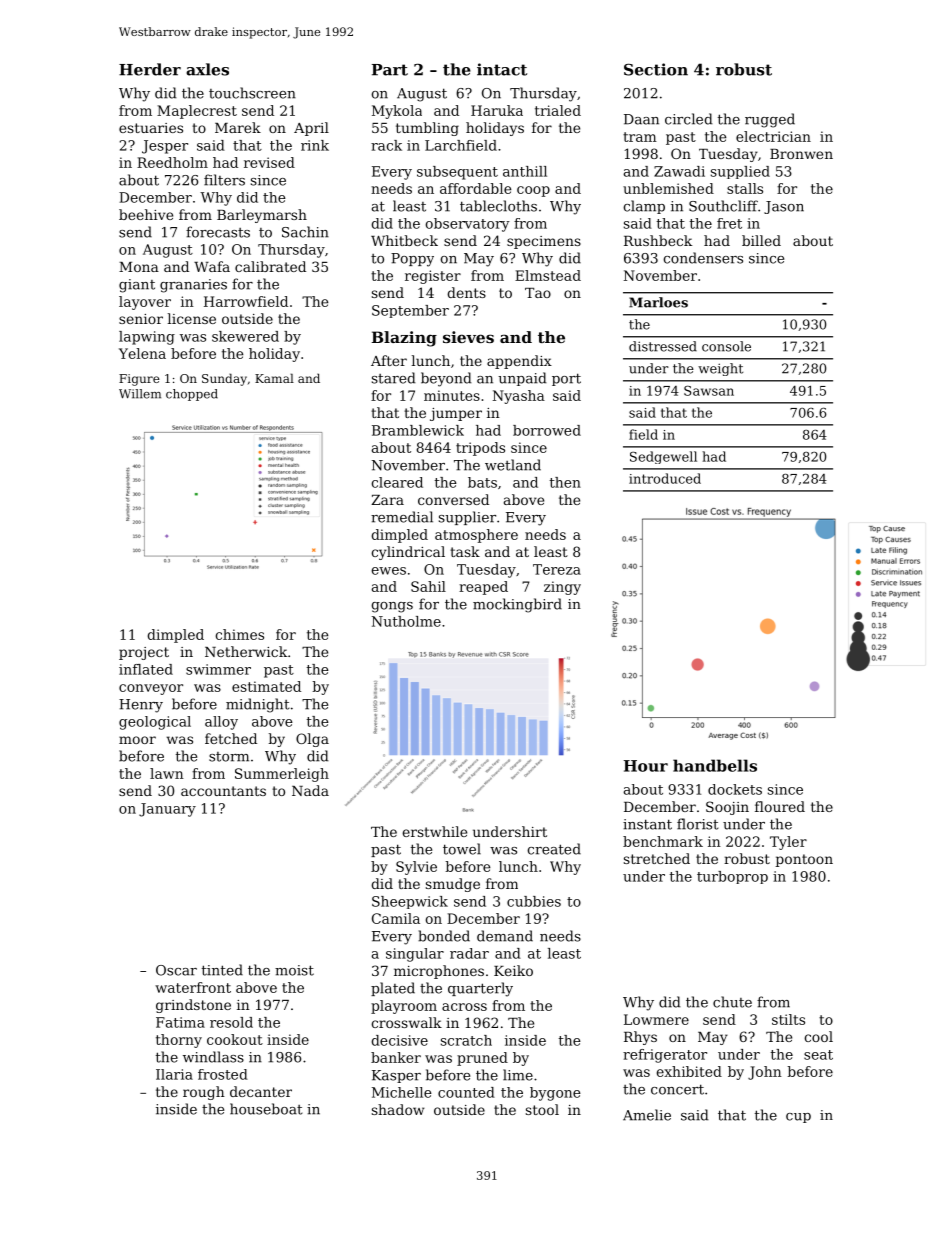  What do you see at coordinates (502, 69) in the screenshot?
I see `intact` at bounding box center [502, 69].
